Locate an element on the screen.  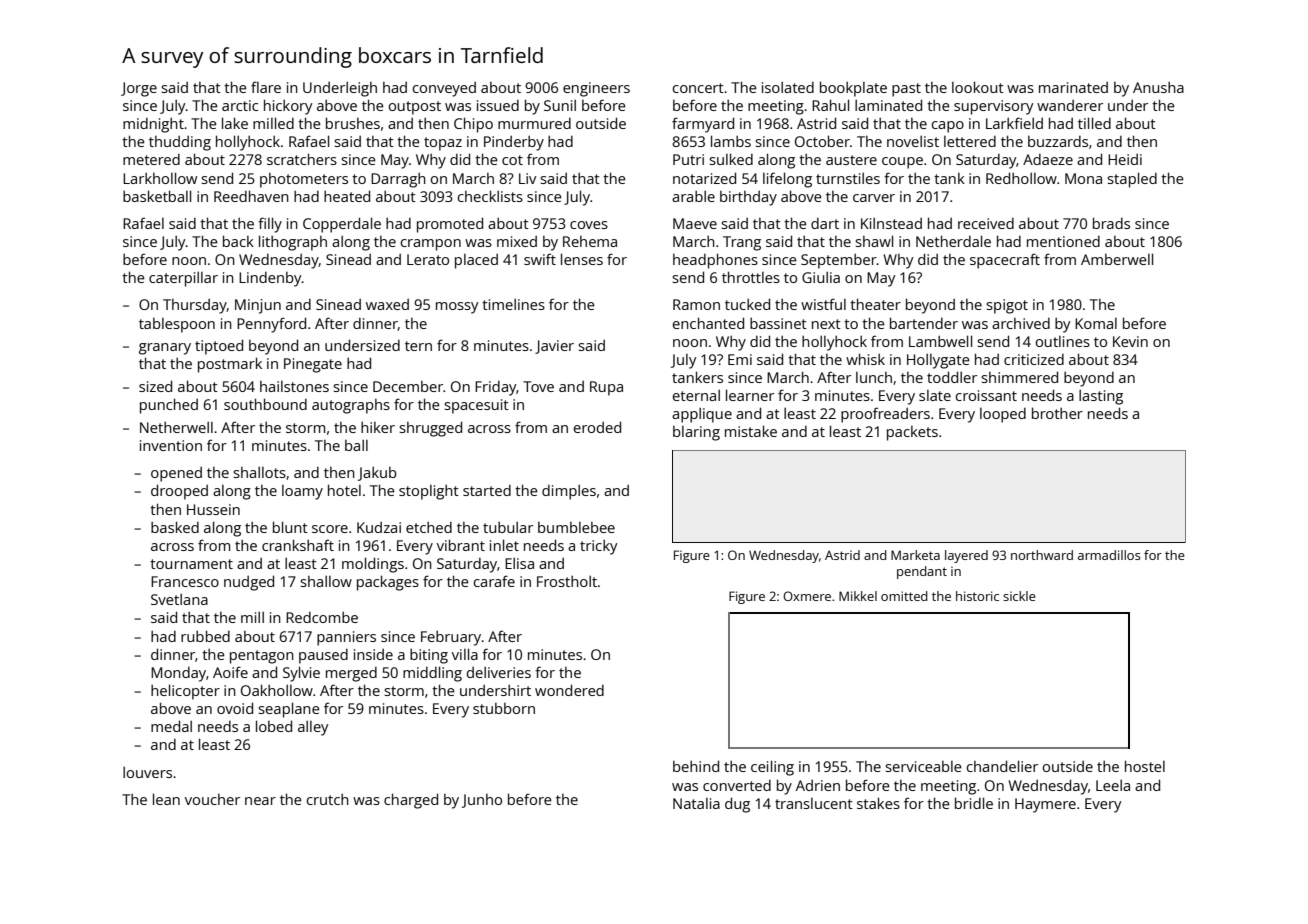
invention is located at coordinates (171, 445).
